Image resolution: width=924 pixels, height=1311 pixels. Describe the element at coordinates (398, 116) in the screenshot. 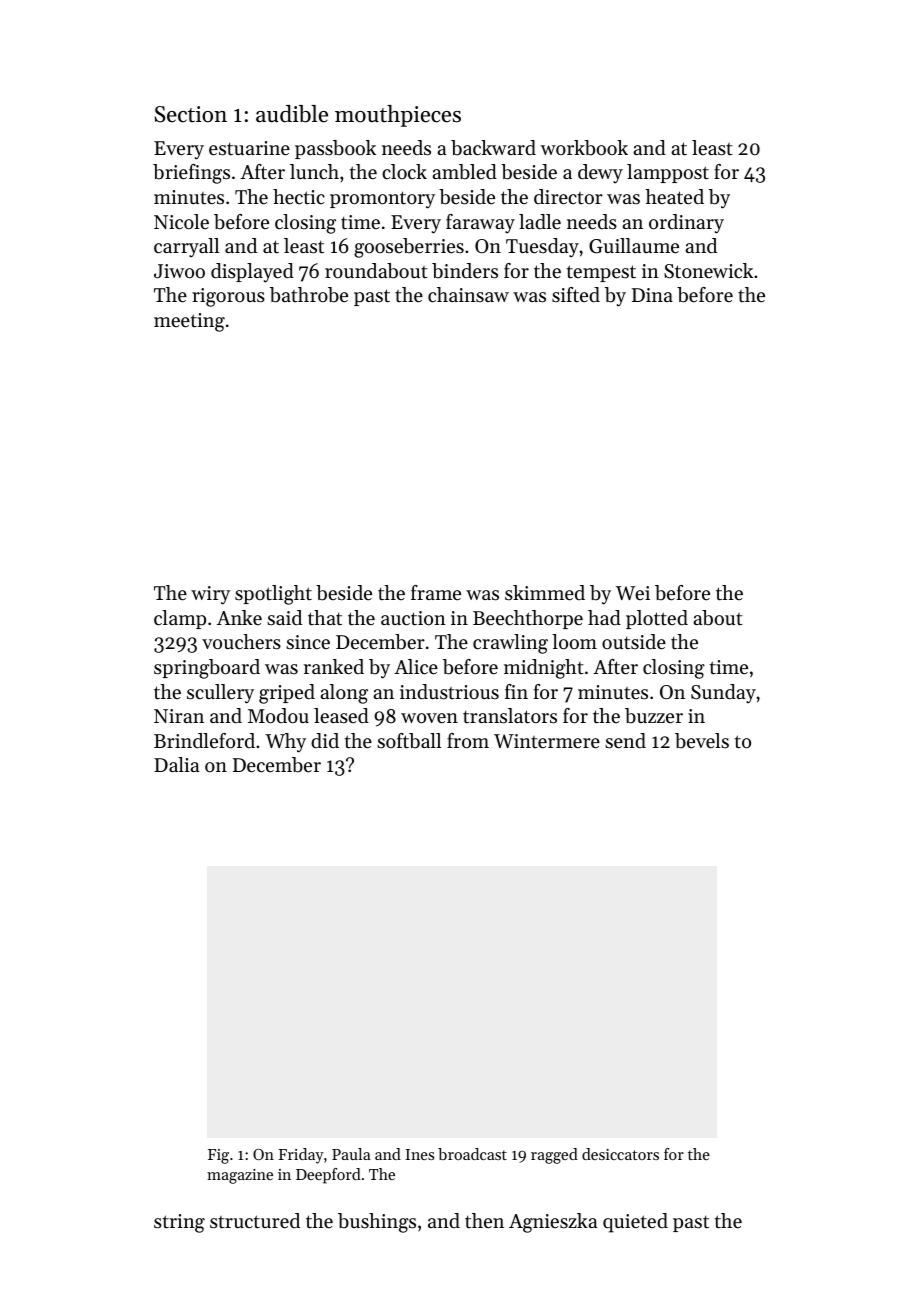

I see `mouthpieces` at that location.
